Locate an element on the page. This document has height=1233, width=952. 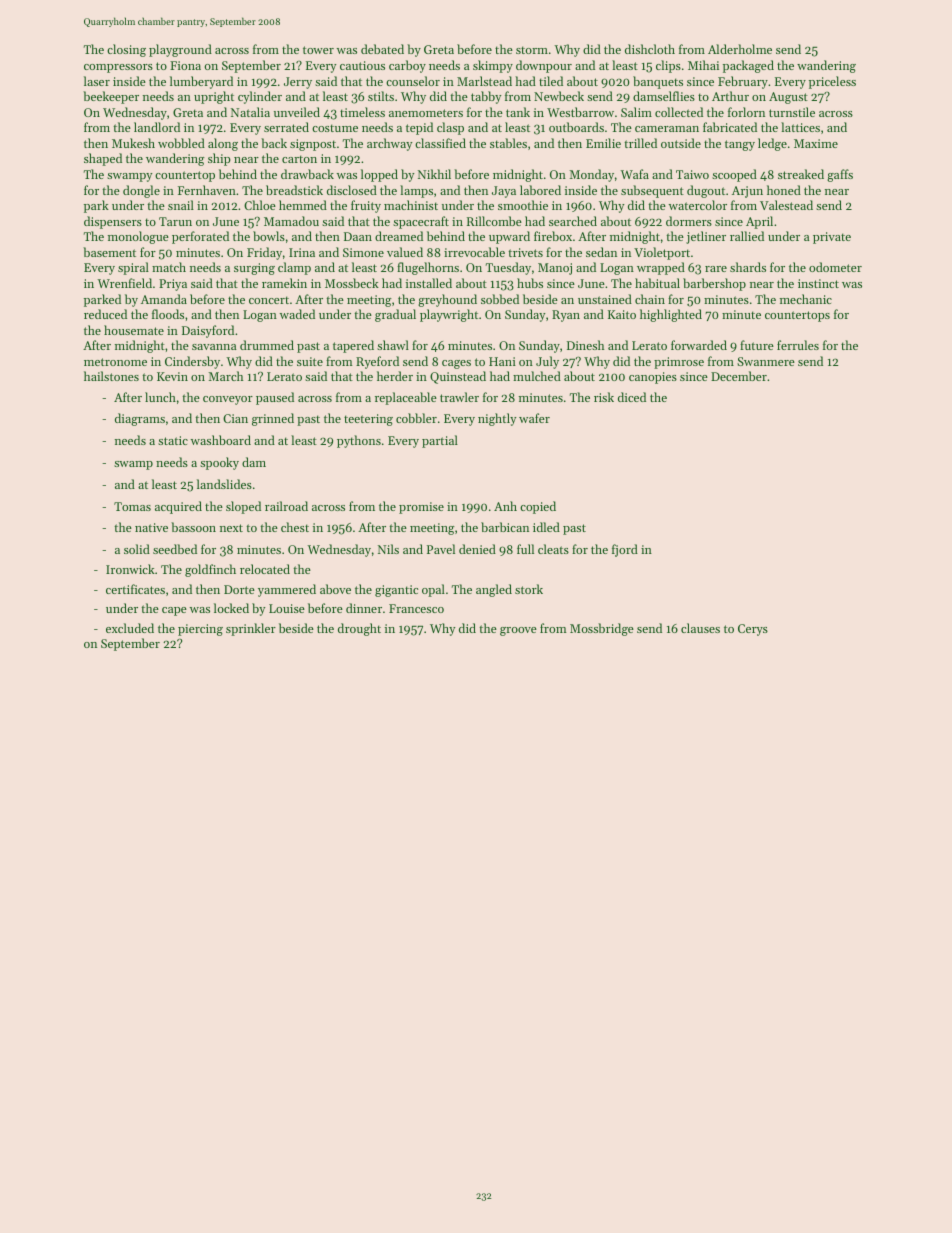
Alderholme is located at coordinates (740, 49).
